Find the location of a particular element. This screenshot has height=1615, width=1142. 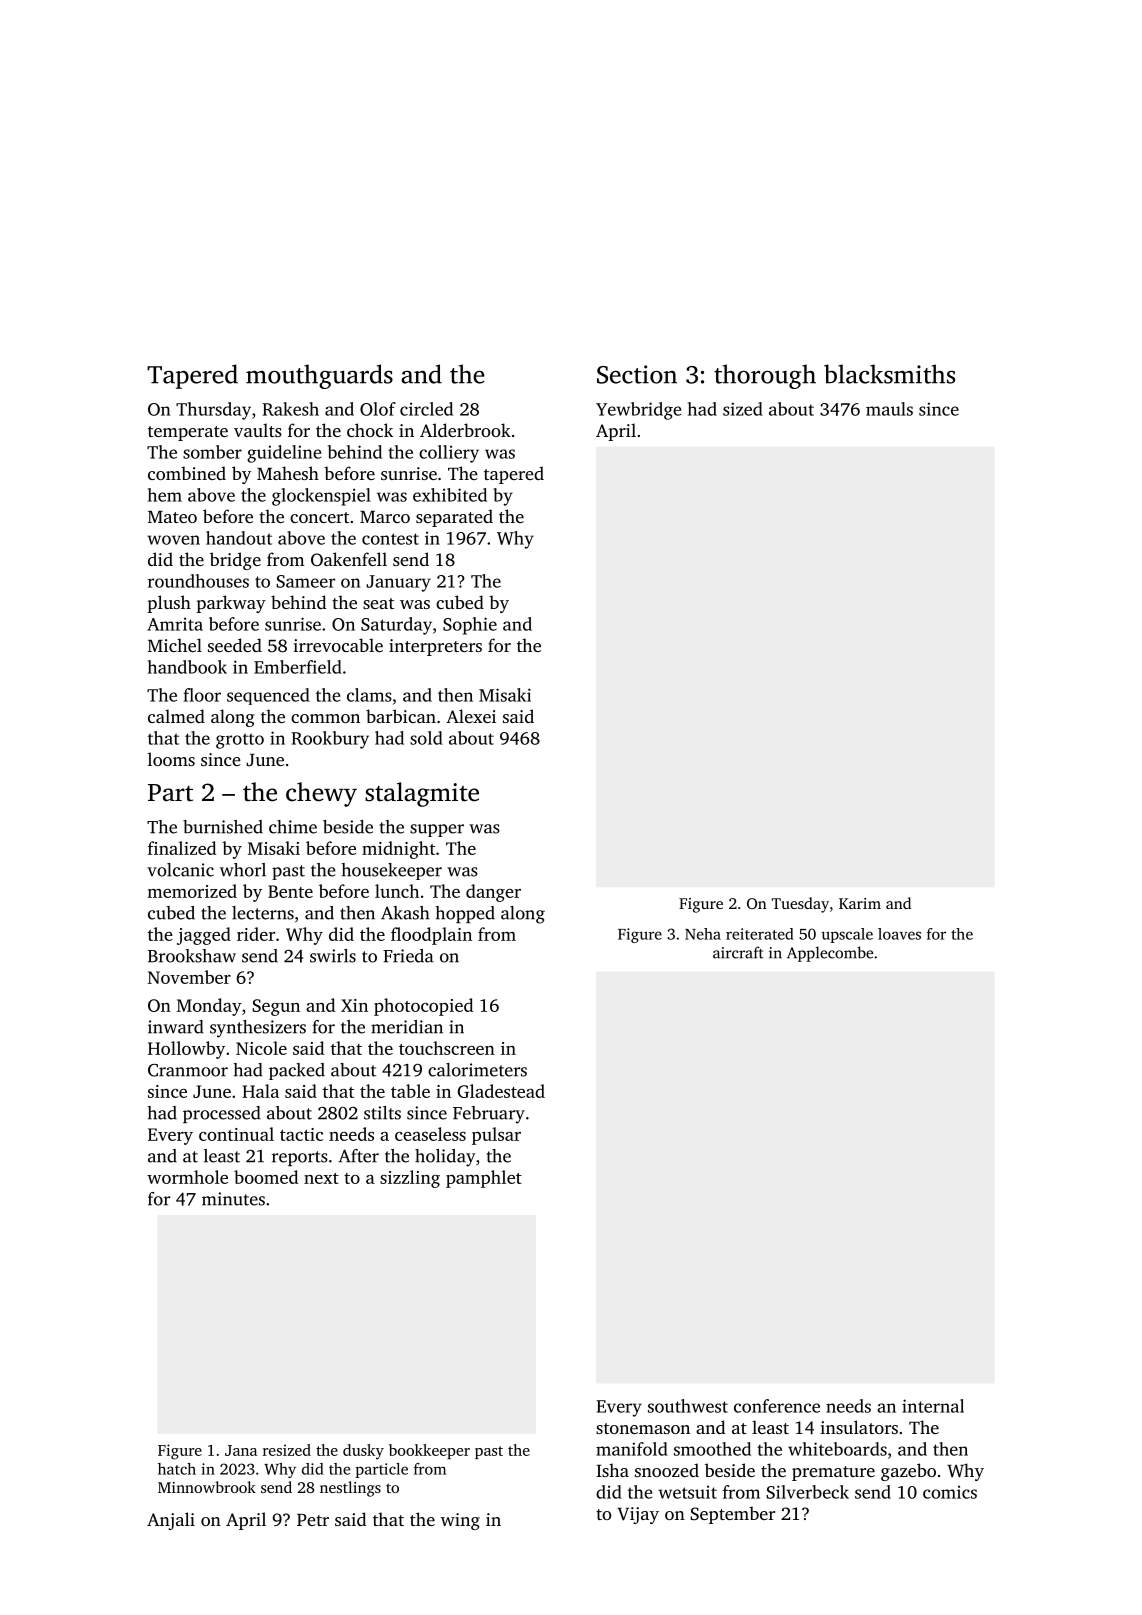

Karim is located at coordinates (860, 903).
